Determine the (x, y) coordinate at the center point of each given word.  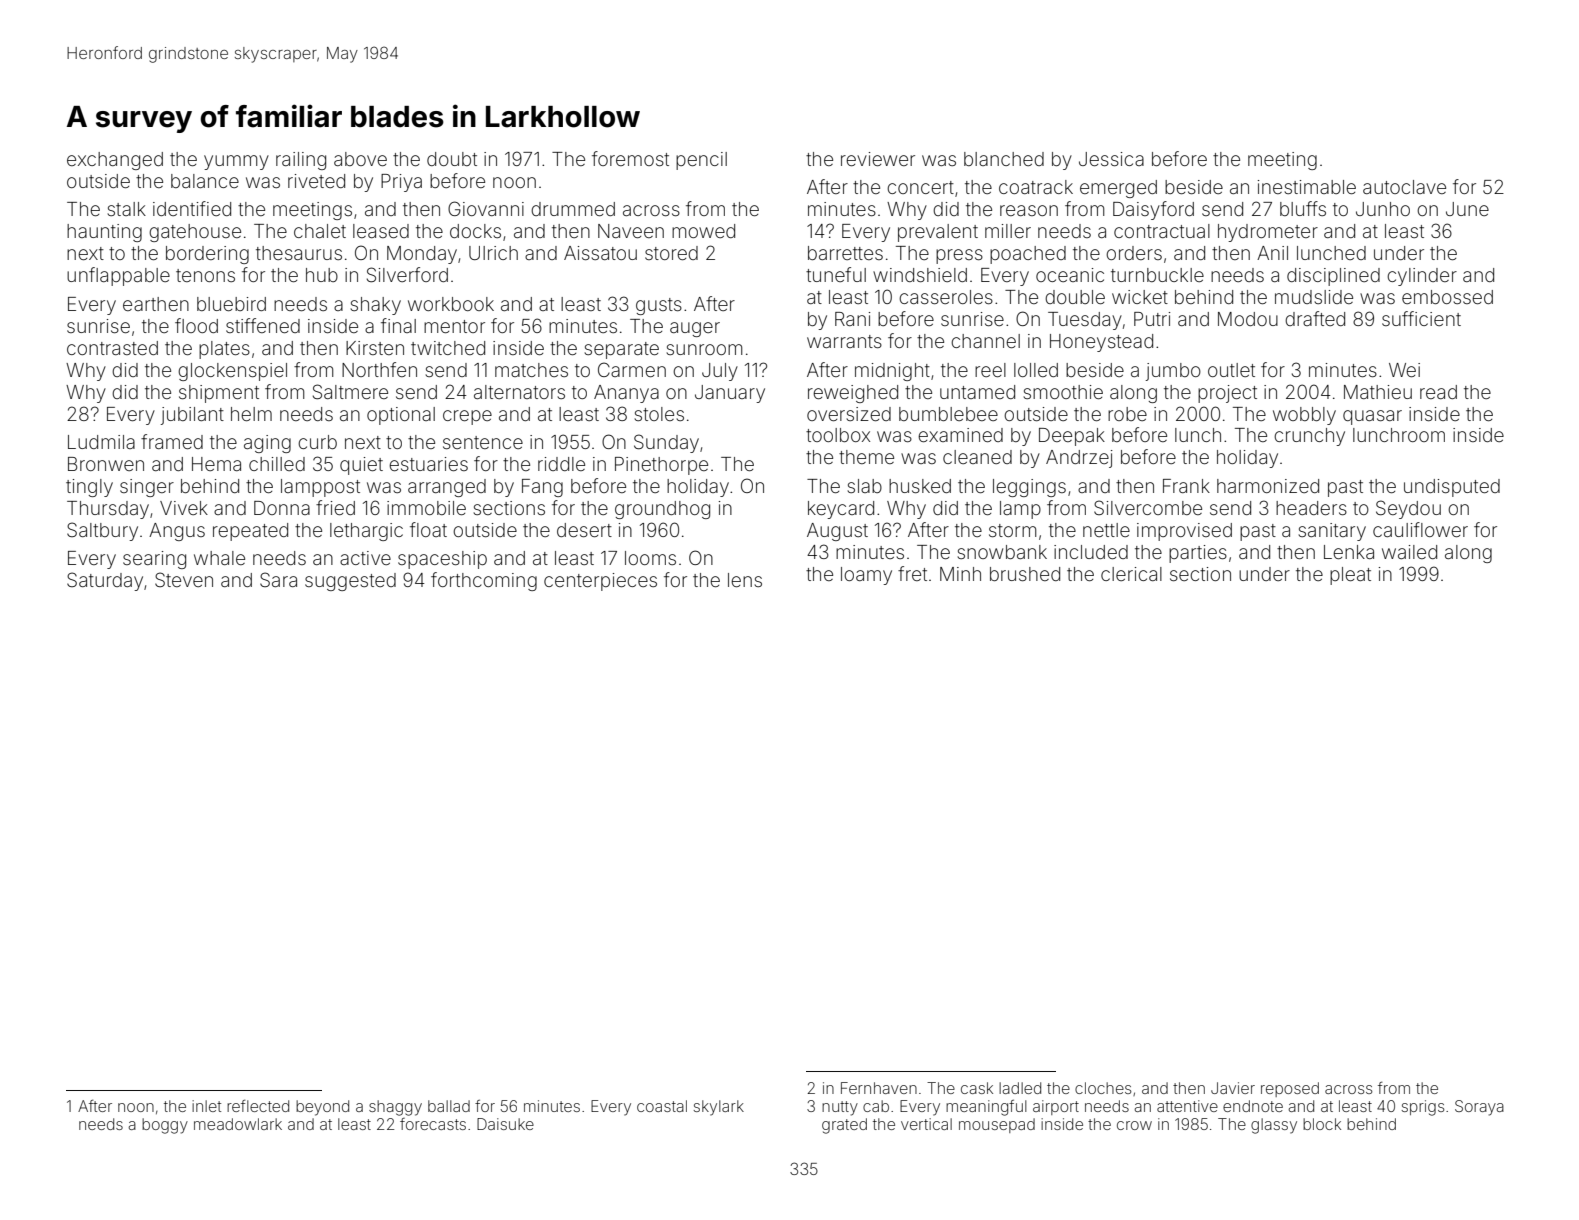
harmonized (1268, 486)
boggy (165, 1126)
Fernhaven (879, 1088)
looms (650, 558)
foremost (630, 158)
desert (584, 530)
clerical (1131, 574)
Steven (184, 579)
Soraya (1479, 1108)
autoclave (1404, 187)
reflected (258, 1106)
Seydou (1408, 509)
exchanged (115, 161)
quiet (361, 466)
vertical (926, 1124)
